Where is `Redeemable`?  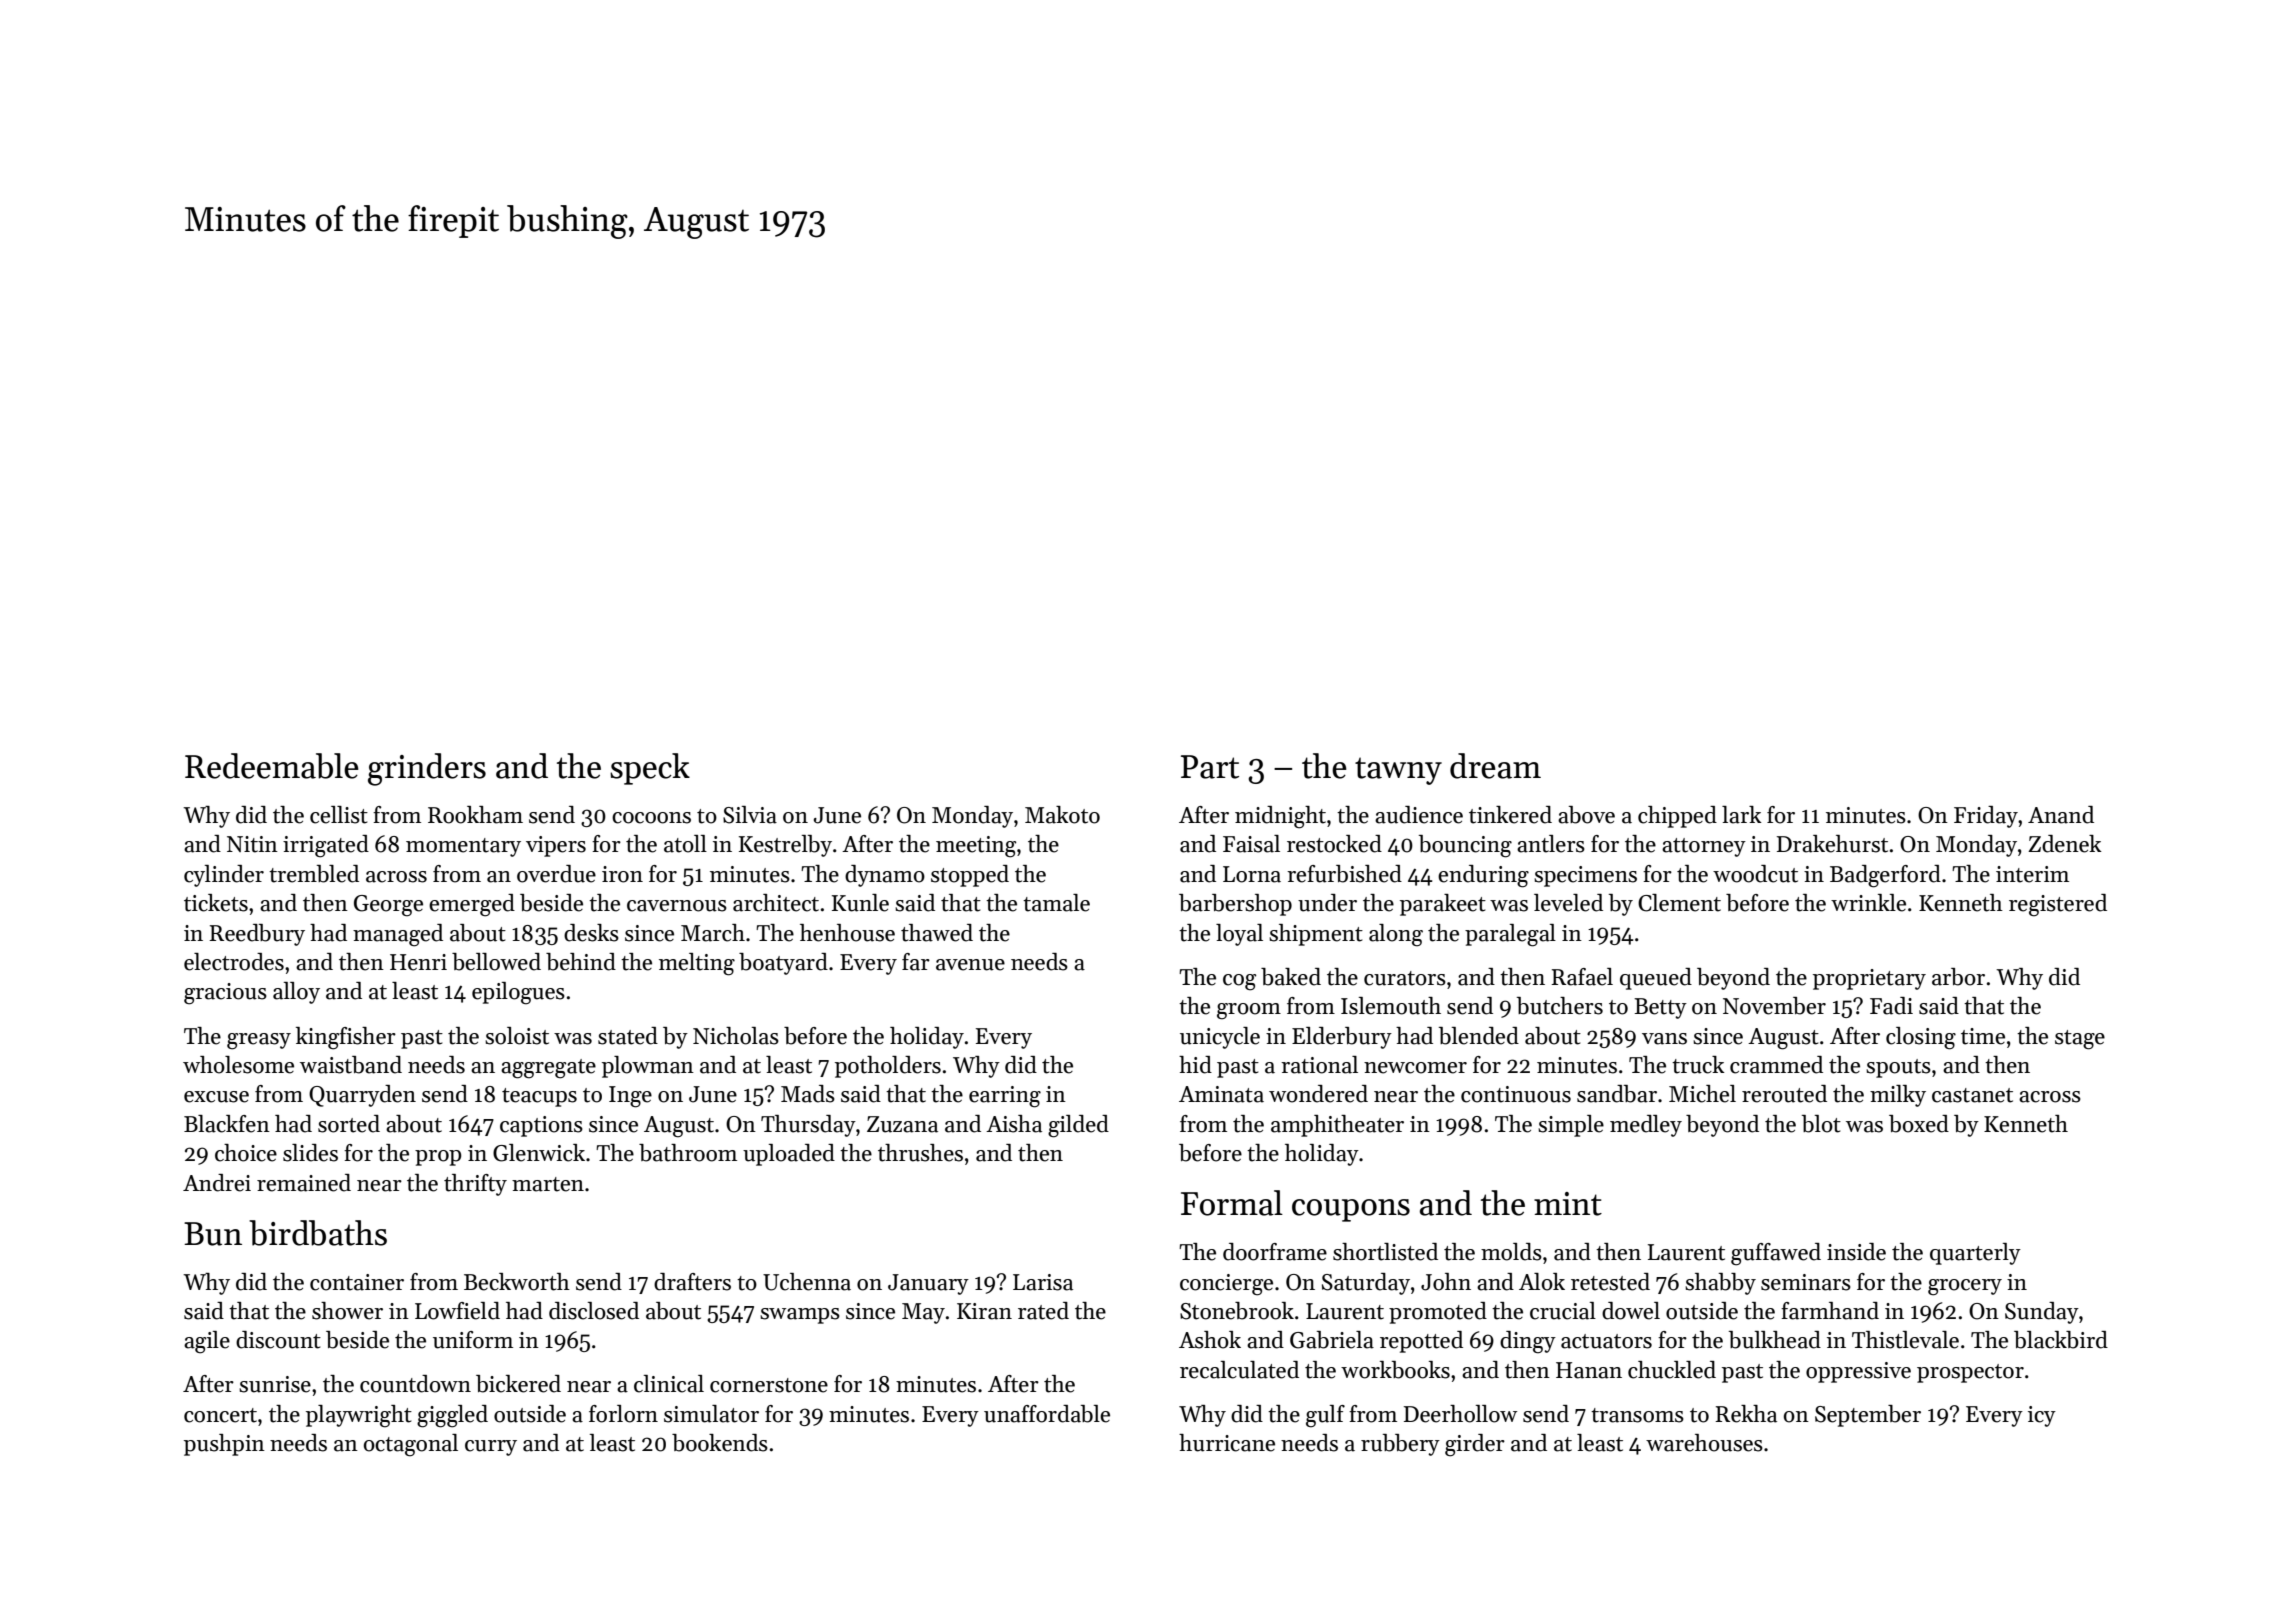
Redeemable is located at coordinates (272, 766).
